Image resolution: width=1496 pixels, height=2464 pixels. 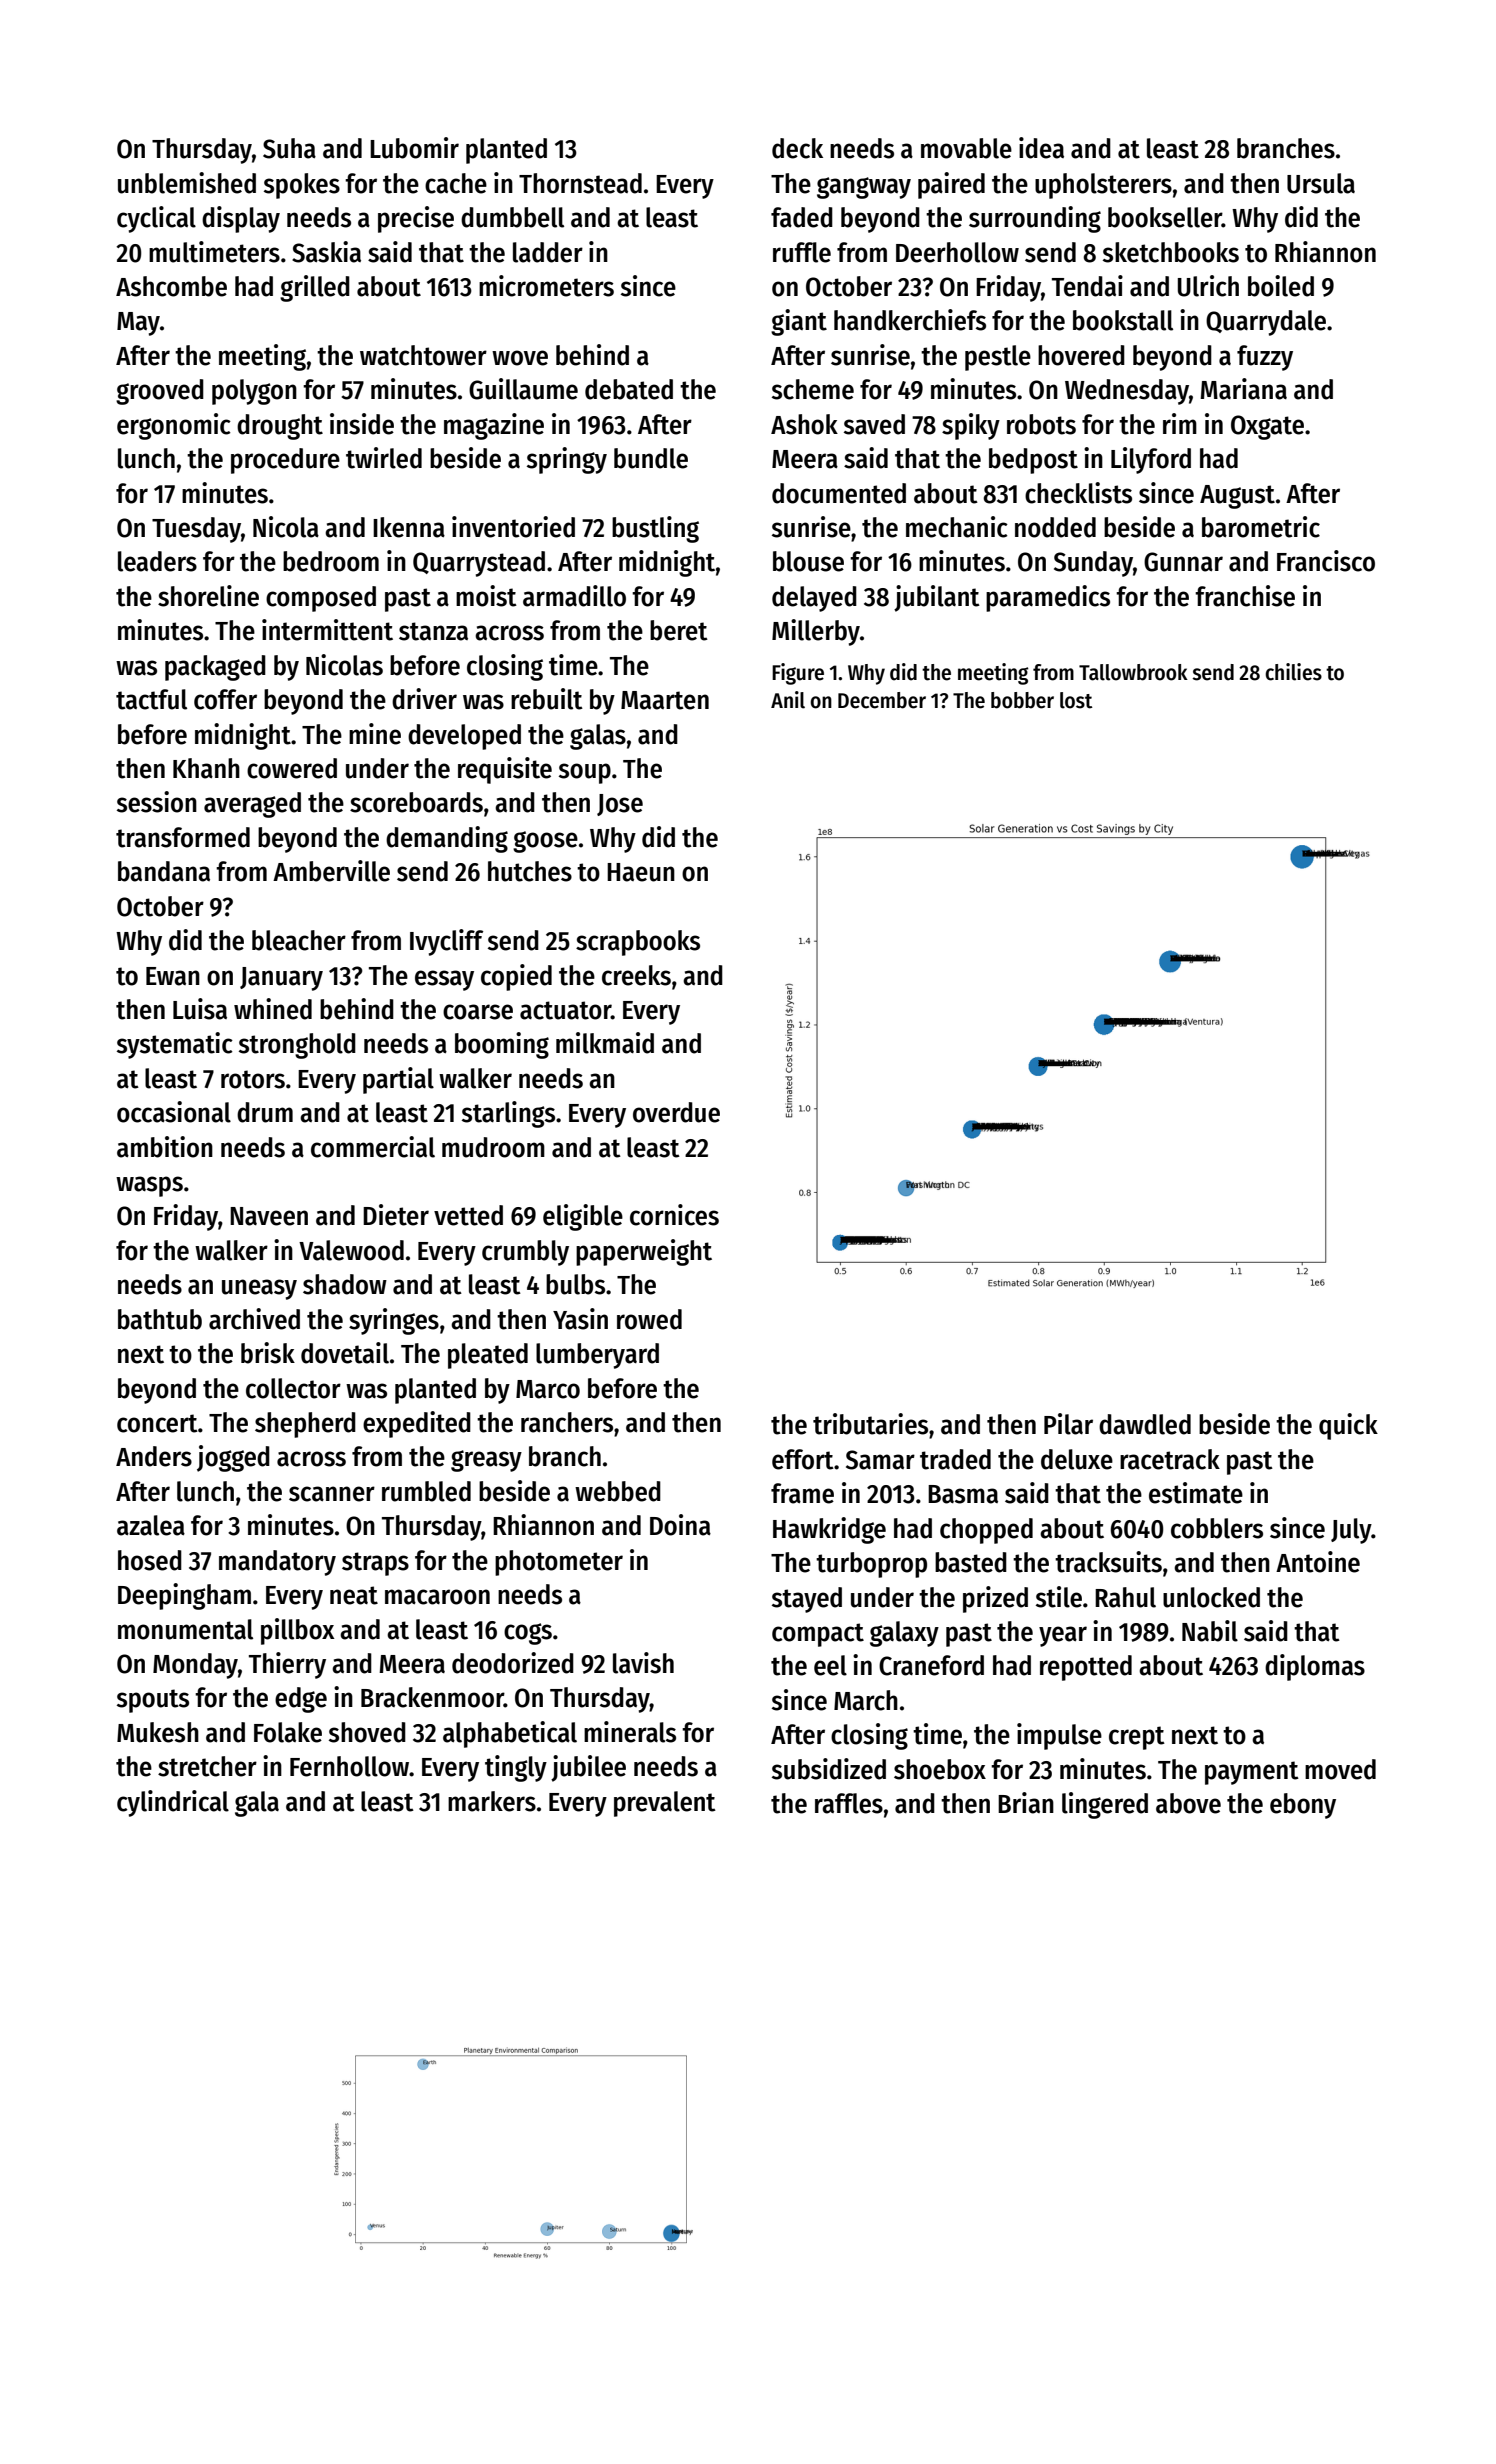 What do you see at coordinates (1076, 700) in the page?
I see `lost` at bounding box center [1076, 700].
